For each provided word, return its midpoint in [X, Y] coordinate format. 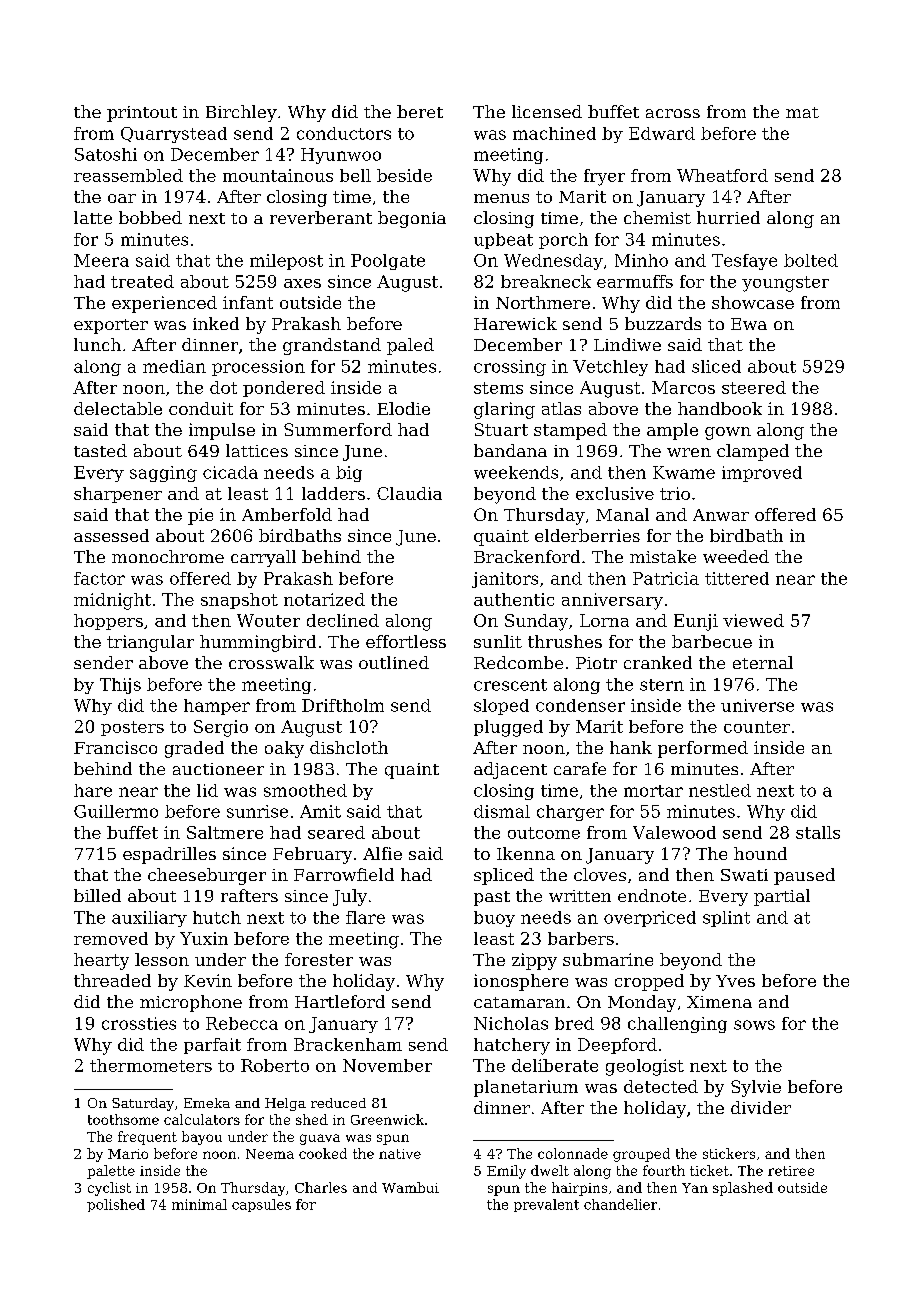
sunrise [257, 811]
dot [223, 387]
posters [132, 728]
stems [498, 388]
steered [754, 387]
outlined [394, 662]
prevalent [546, 1205]
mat [802, 112]
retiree [791, 1171]
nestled [720, 790]
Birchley [241, 113]
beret [420, 111]
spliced [504, 876]
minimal [199, 1204]
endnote [652, 895]
